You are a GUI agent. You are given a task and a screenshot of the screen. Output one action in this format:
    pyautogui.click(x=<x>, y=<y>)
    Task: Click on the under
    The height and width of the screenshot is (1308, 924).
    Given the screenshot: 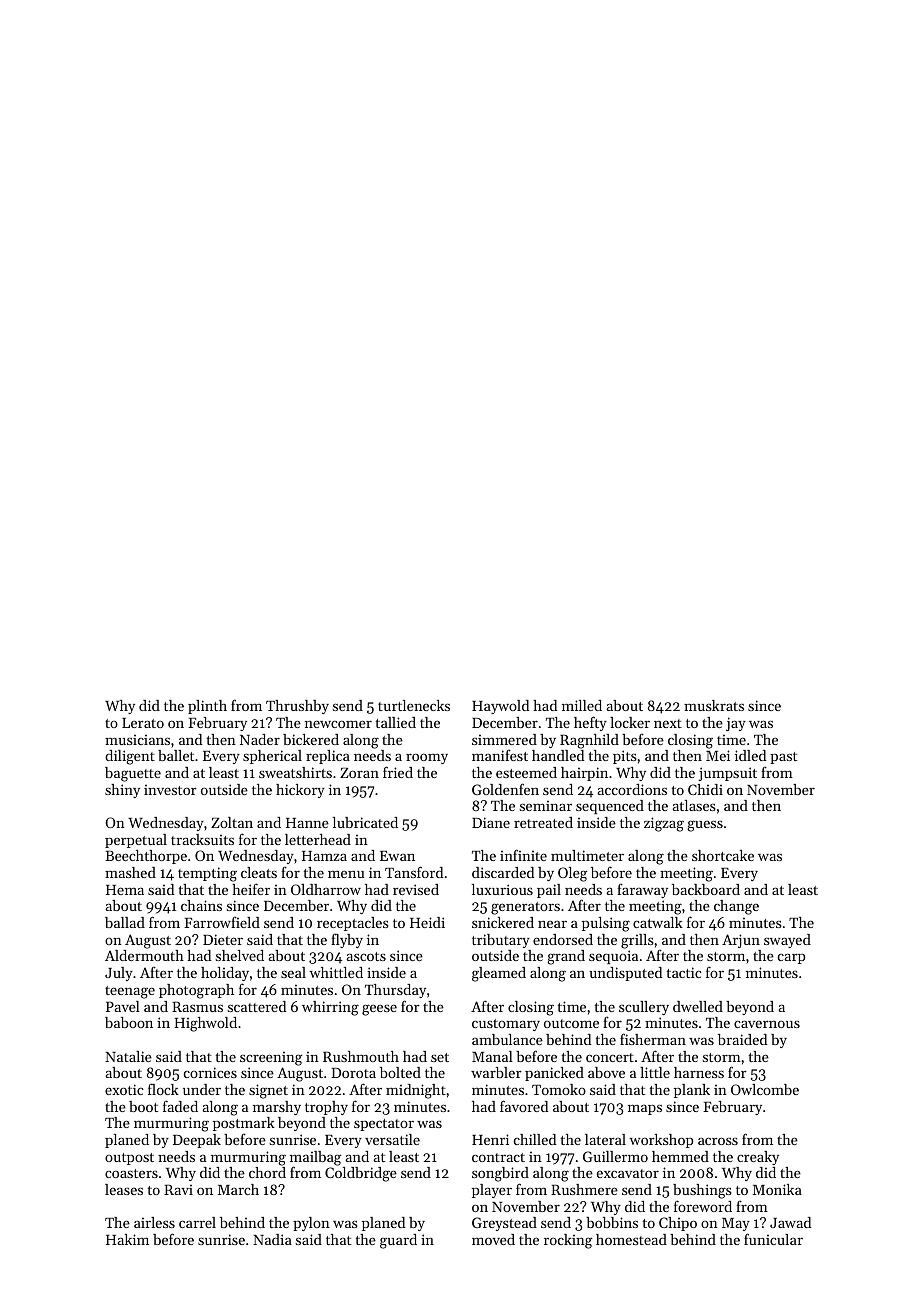 What is the action you would take?
    pyautogui.click(x=202, y=1089)
